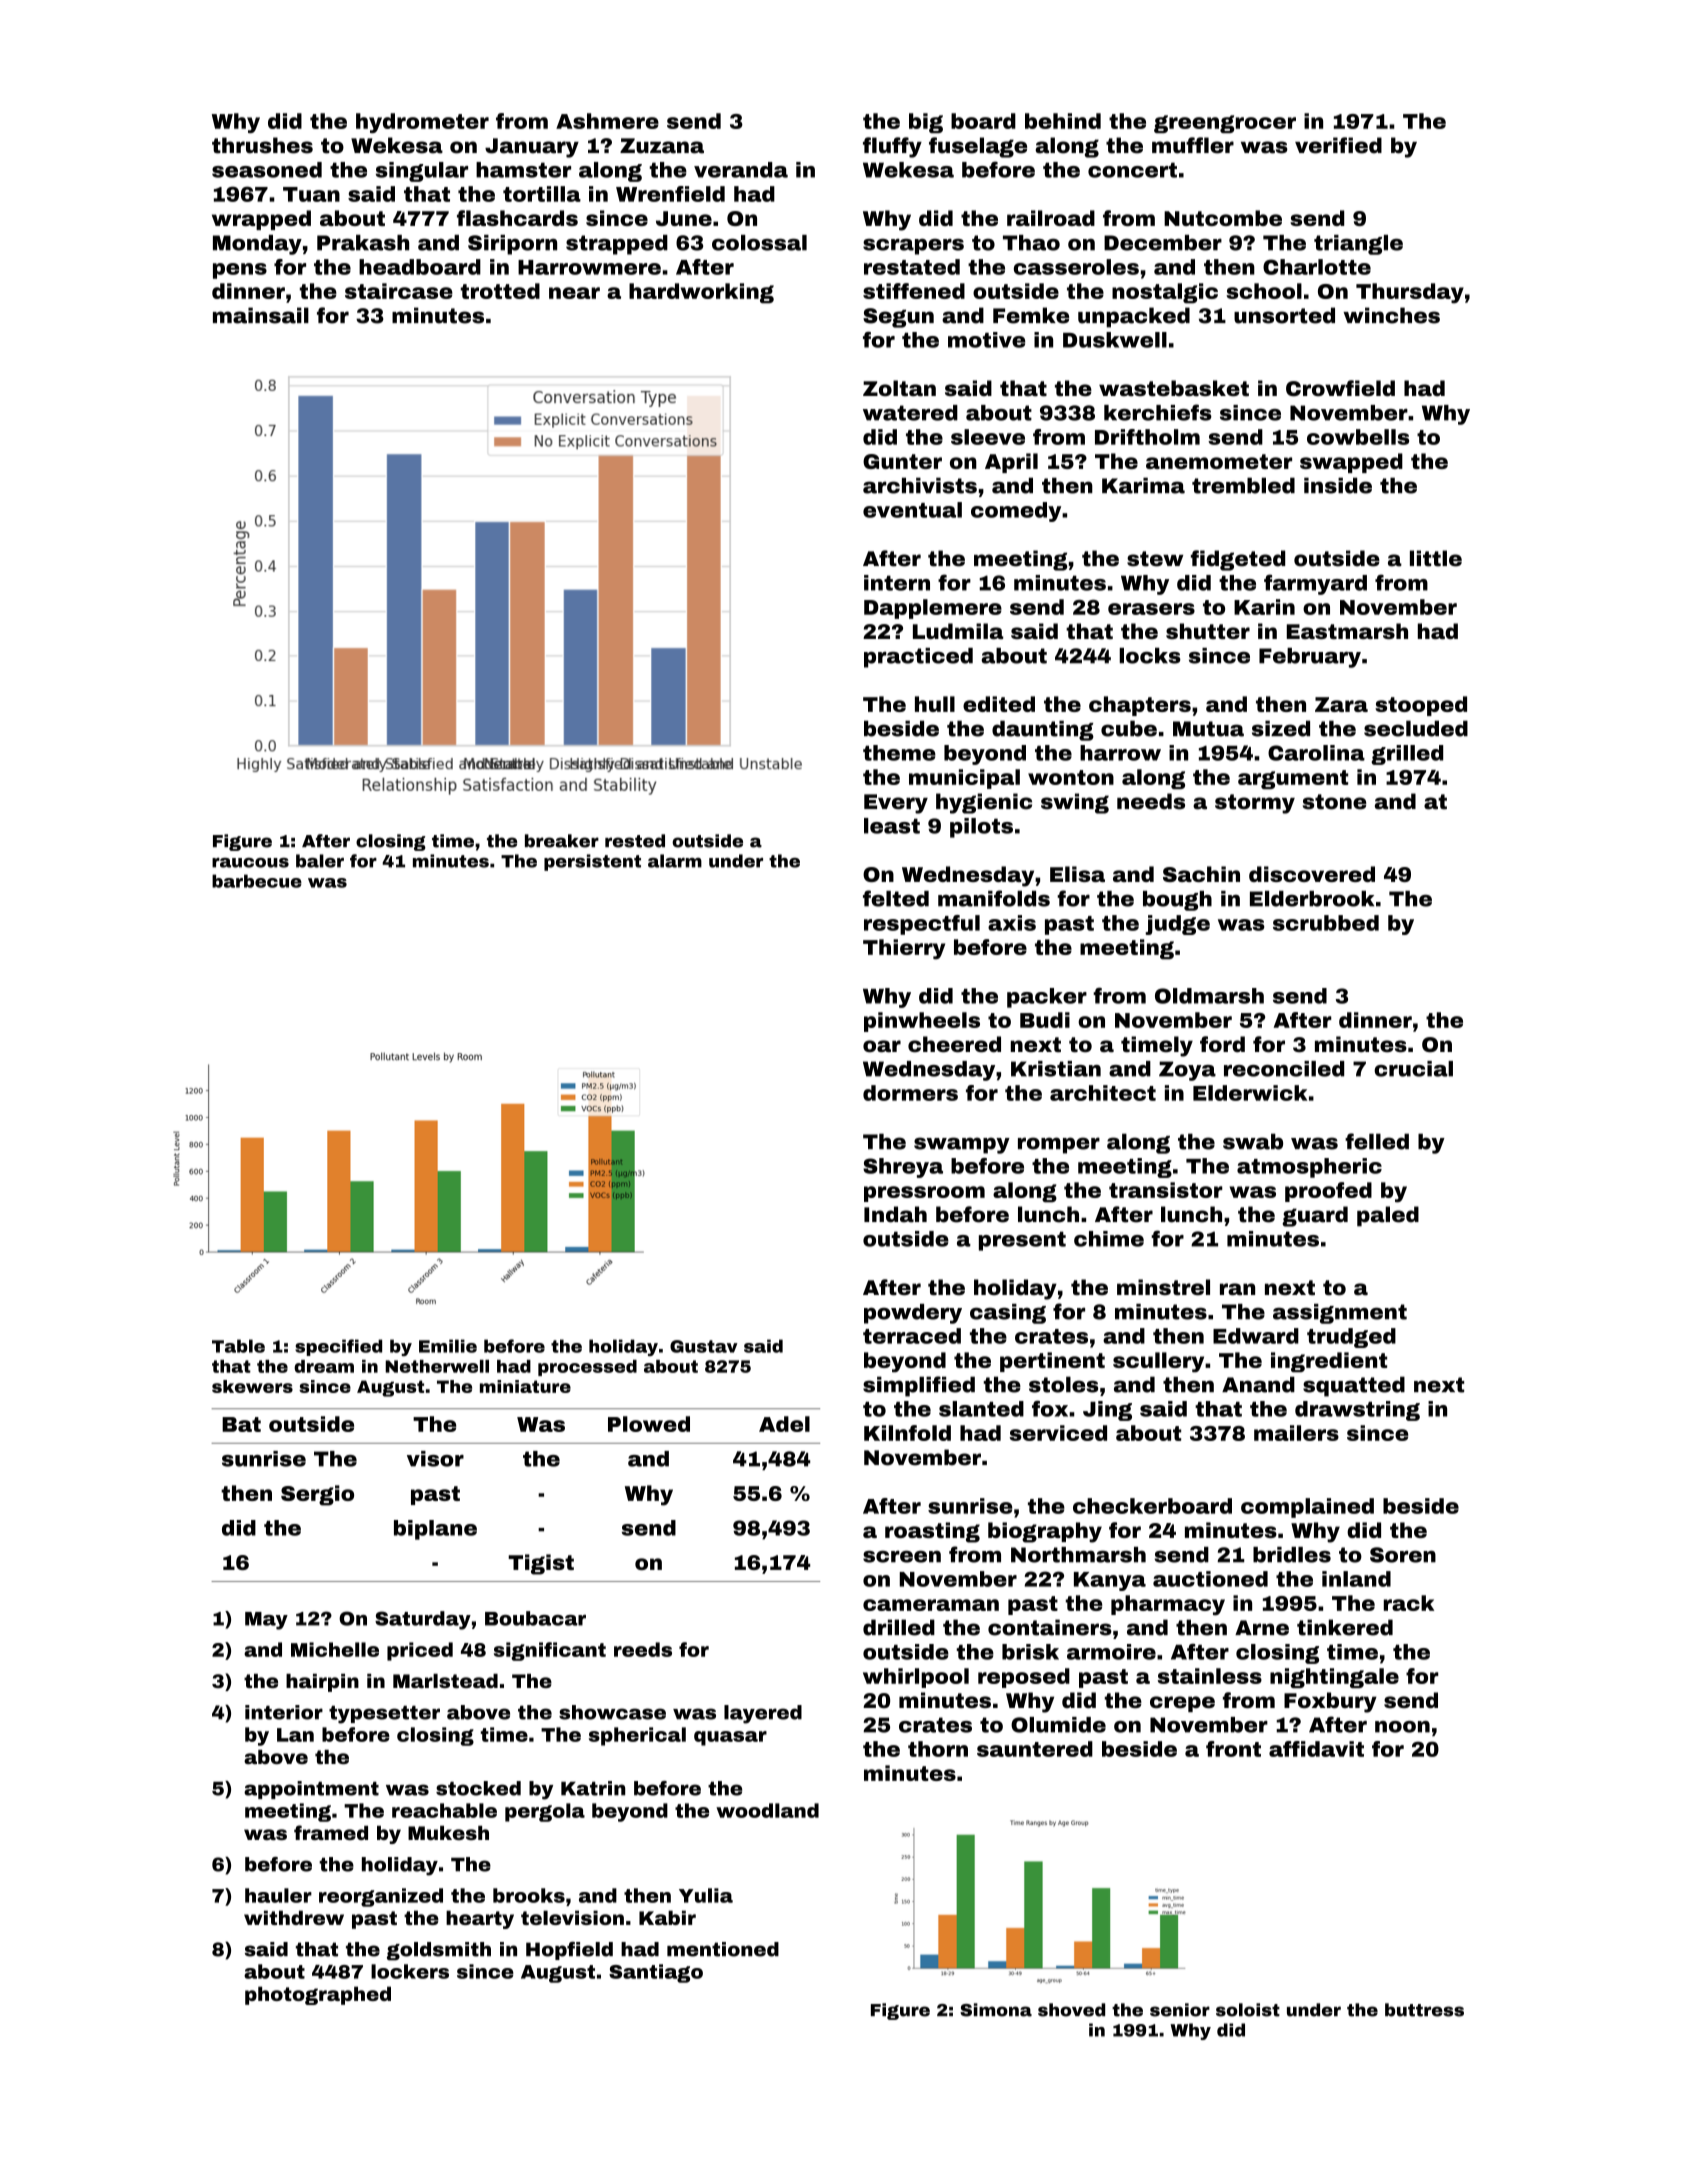 The image size is (1683, 2178). Describe the element at coordinates (607, 121) in the document. I see `Ashmere` at that location.
